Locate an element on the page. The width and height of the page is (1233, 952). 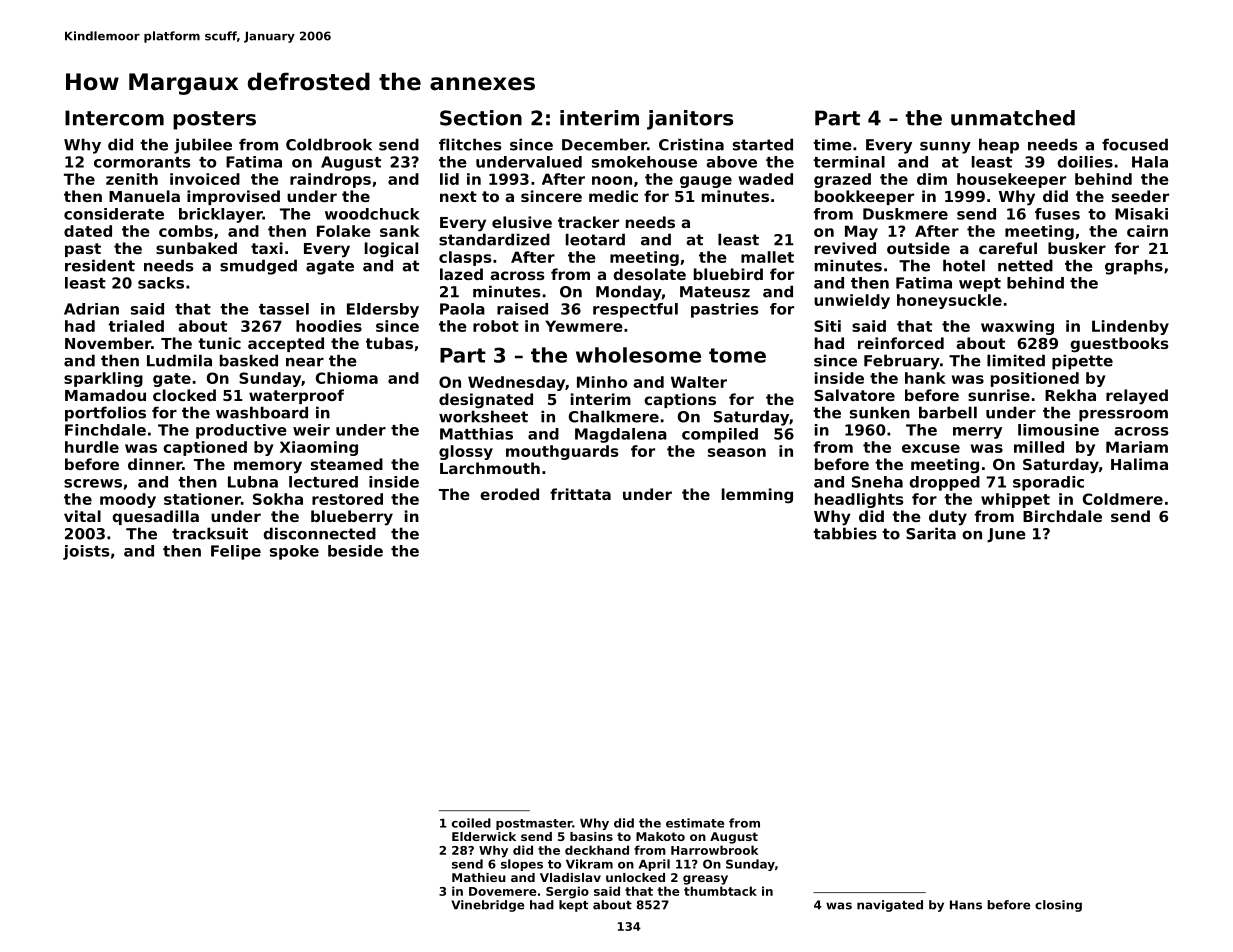
closing is located at coordinates (1058, 906).
